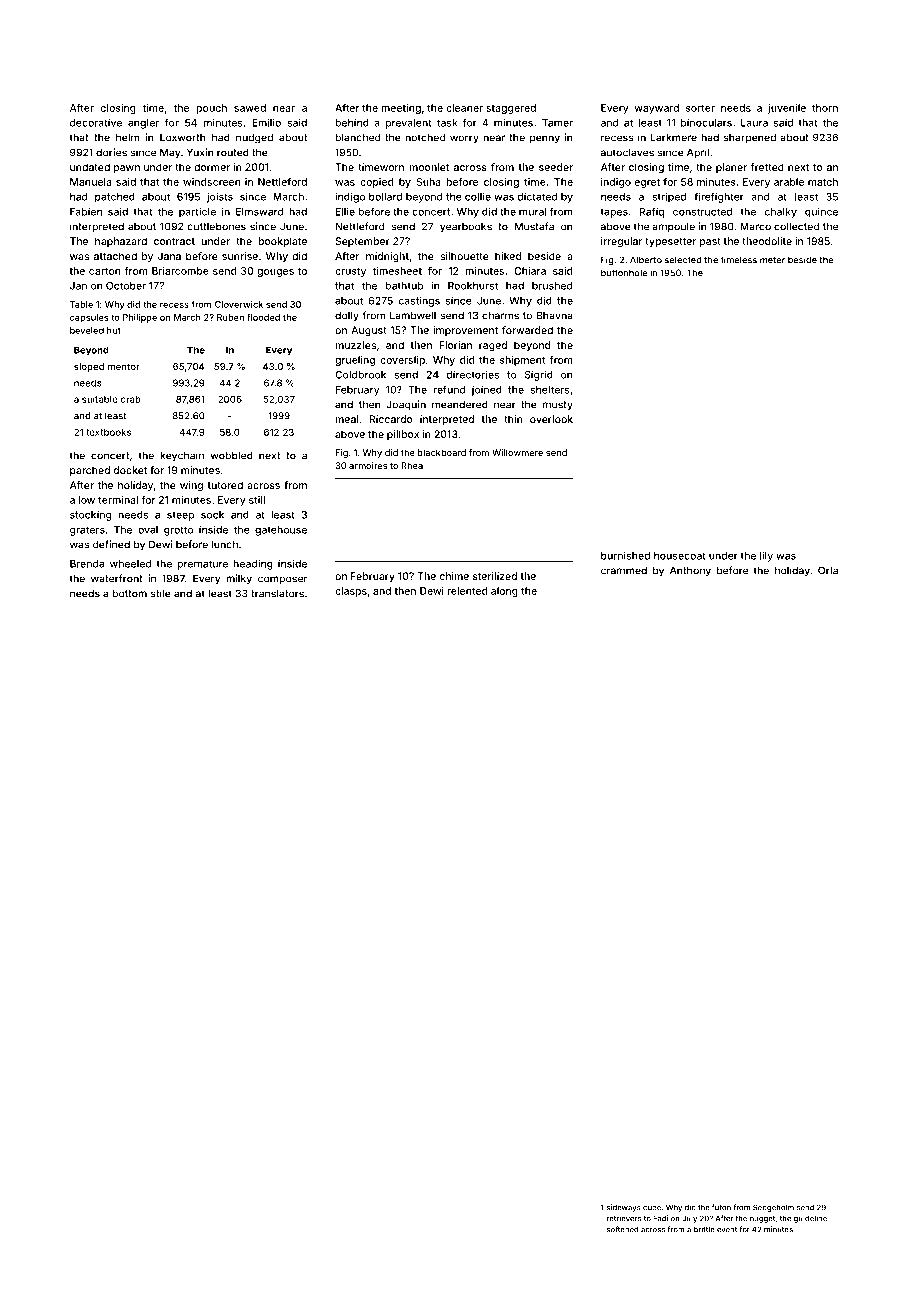  What do you see at coordinates (401, 109) in the page?
I see `meeting` at bounding box center [401, 109].
